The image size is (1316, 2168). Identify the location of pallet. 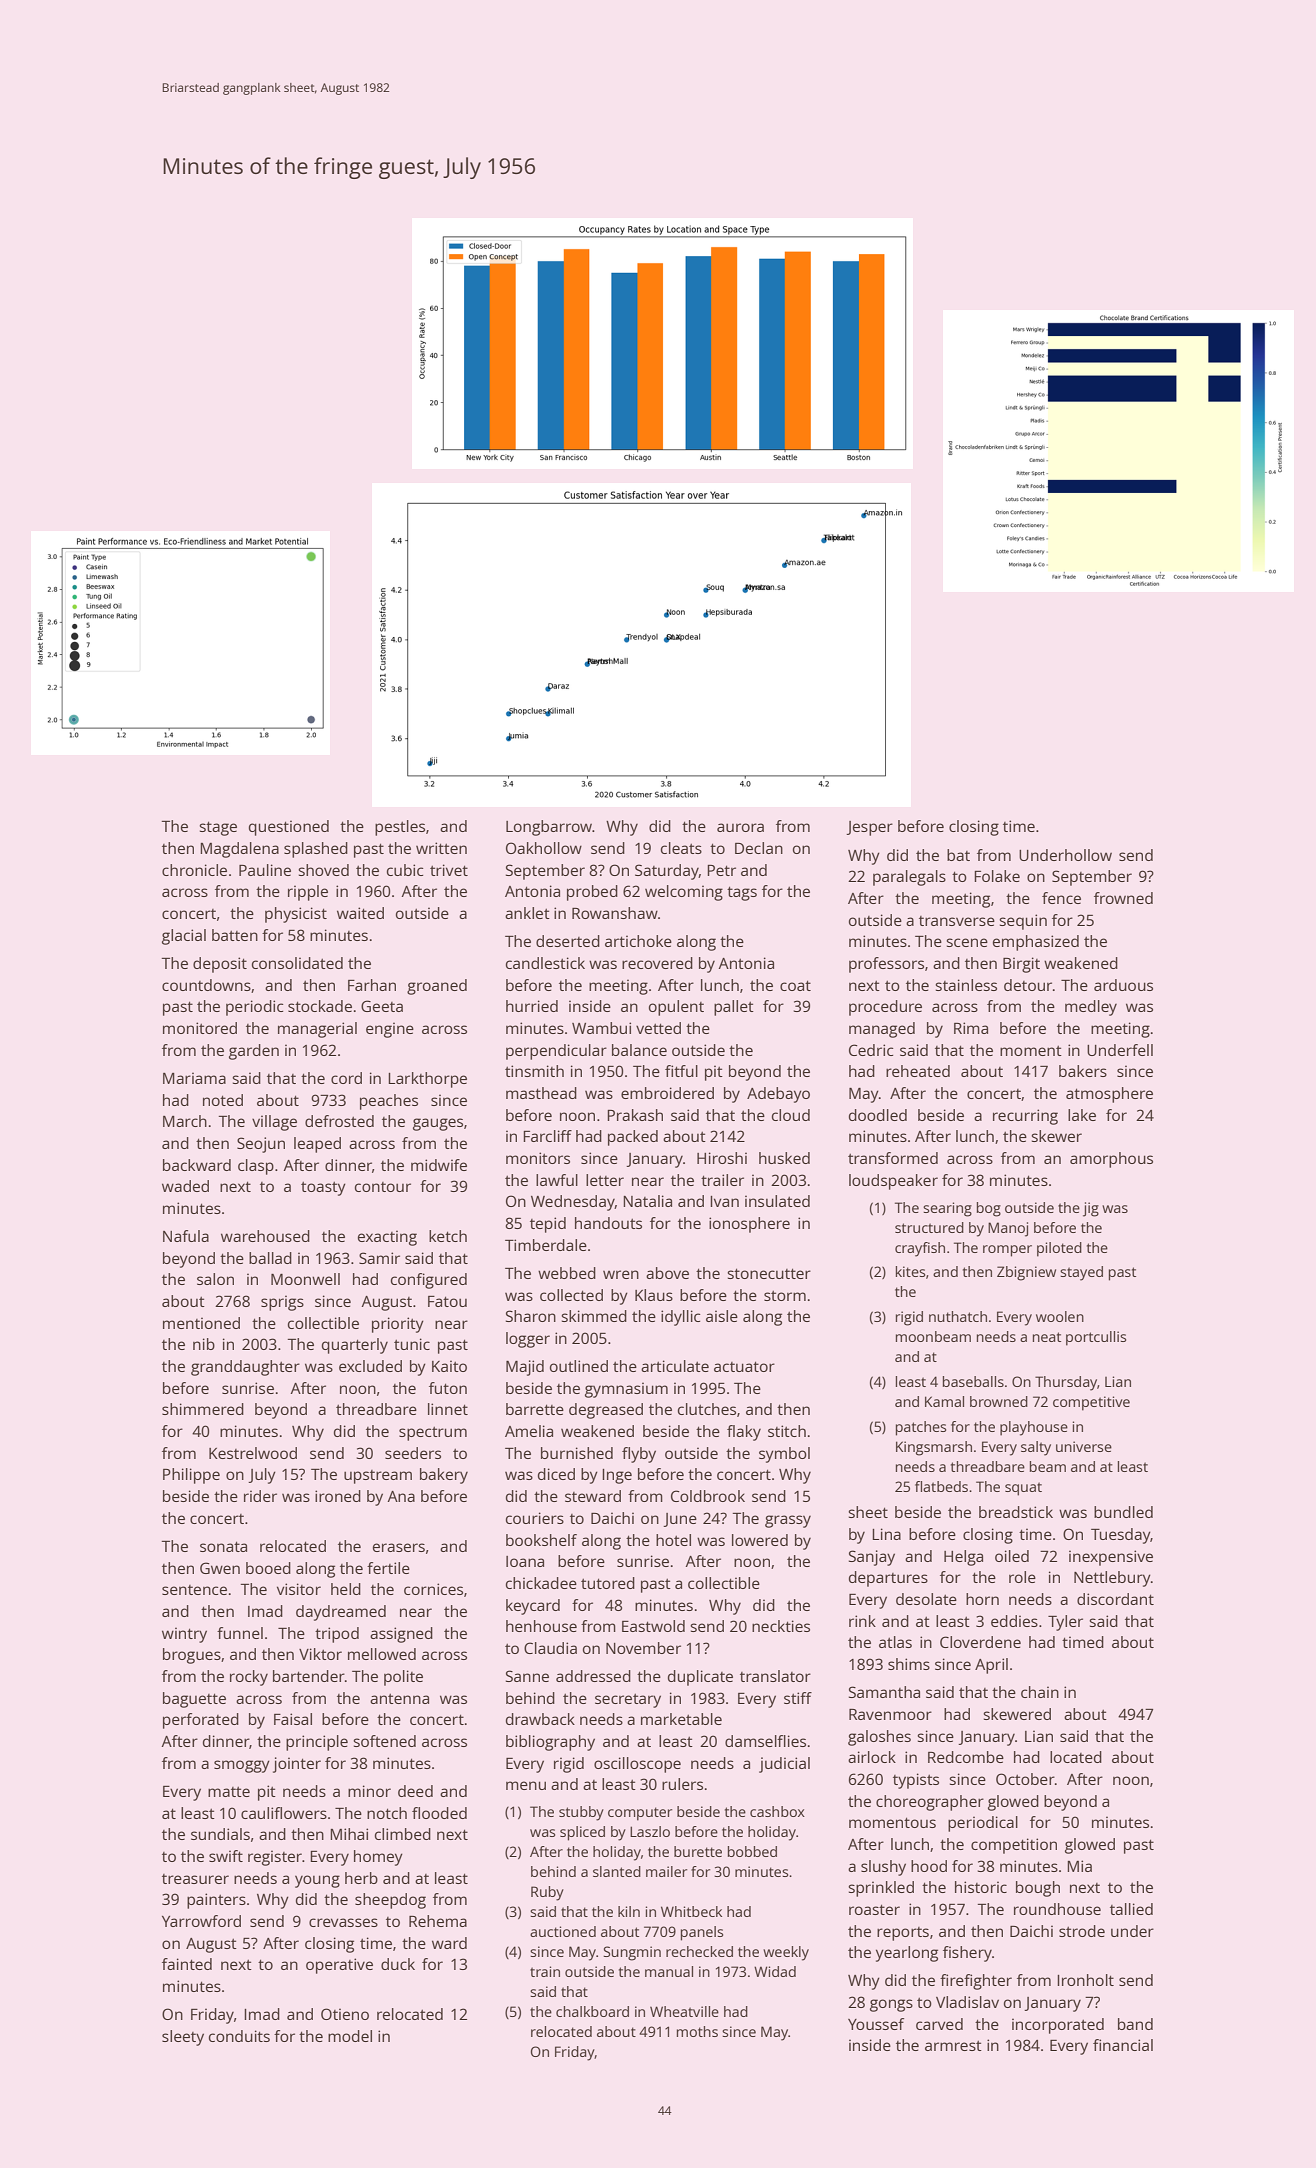
(734, 1008).
